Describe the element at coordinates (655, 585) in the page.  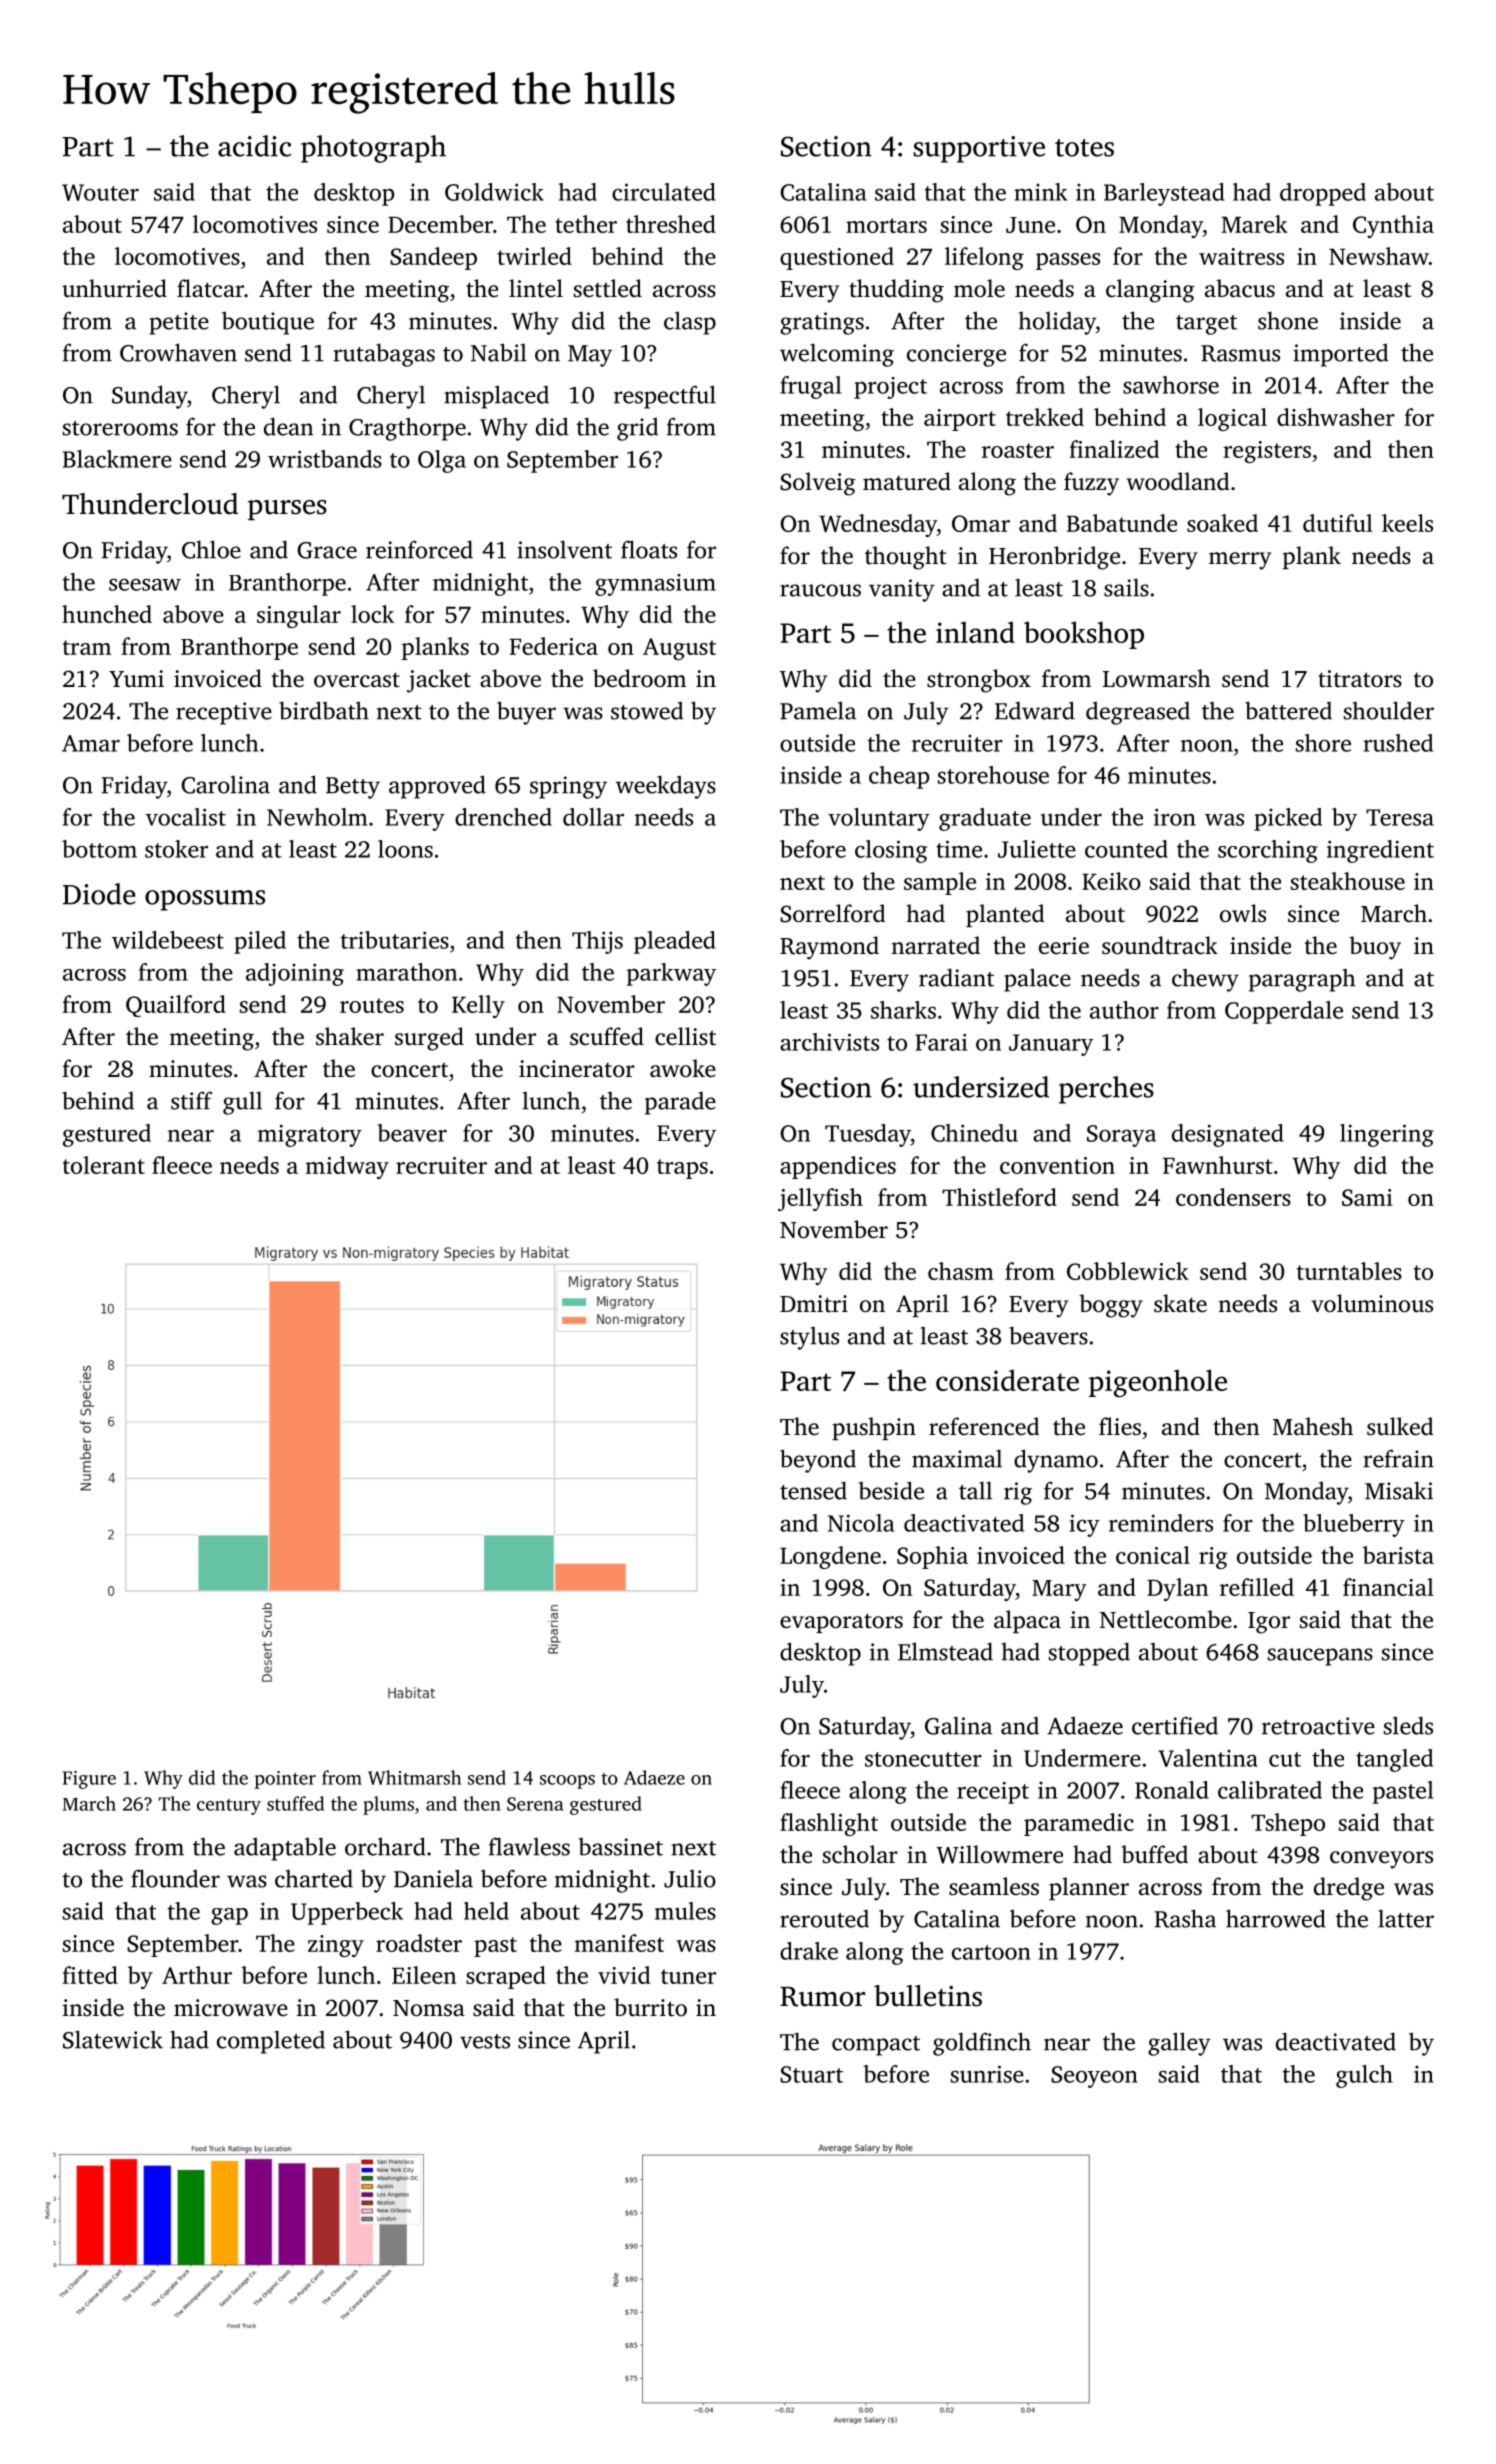
I see `gymnasium` at that location.
